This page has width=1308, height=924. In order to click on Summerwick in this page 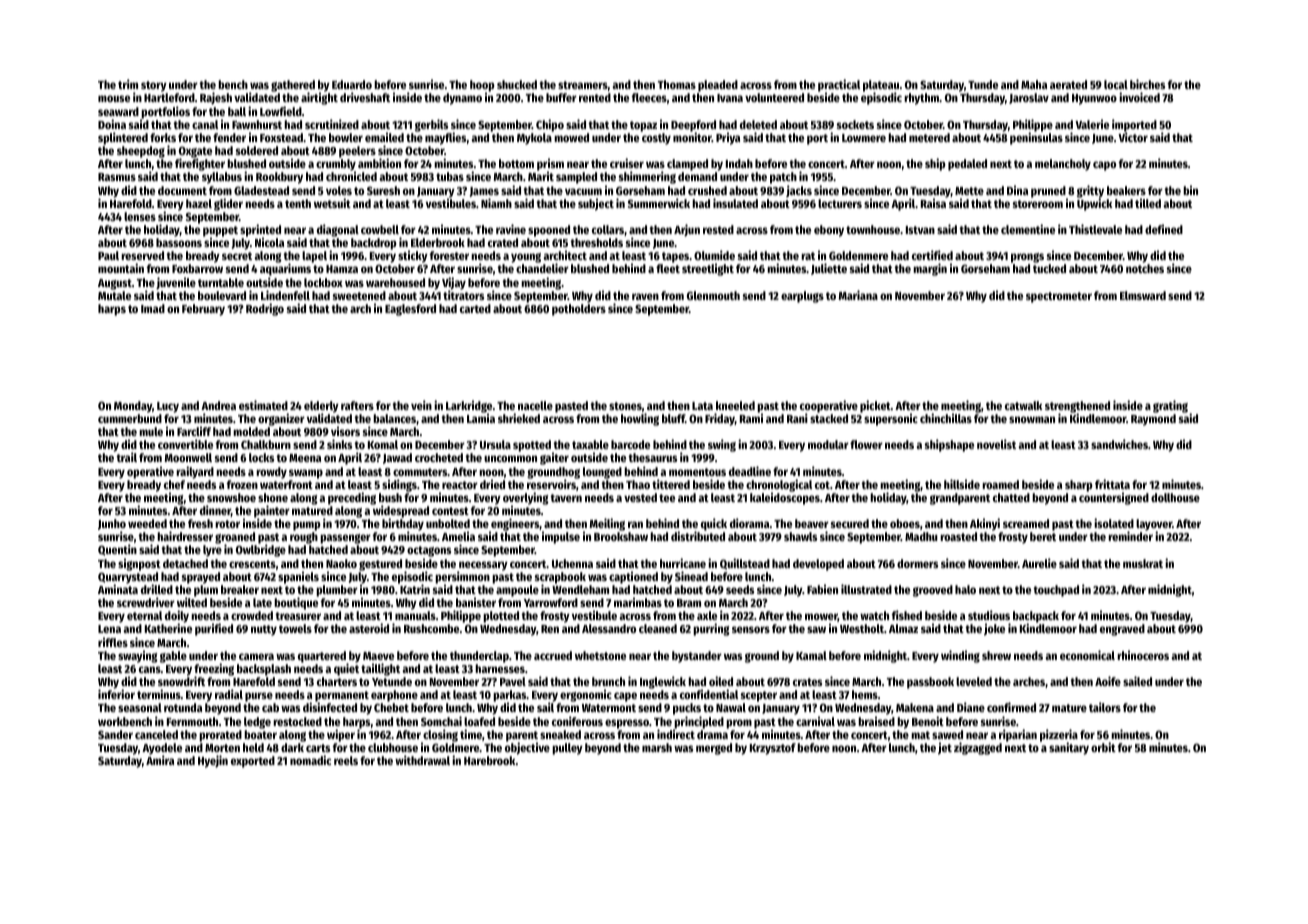, I will do `click(659, 203)`.
